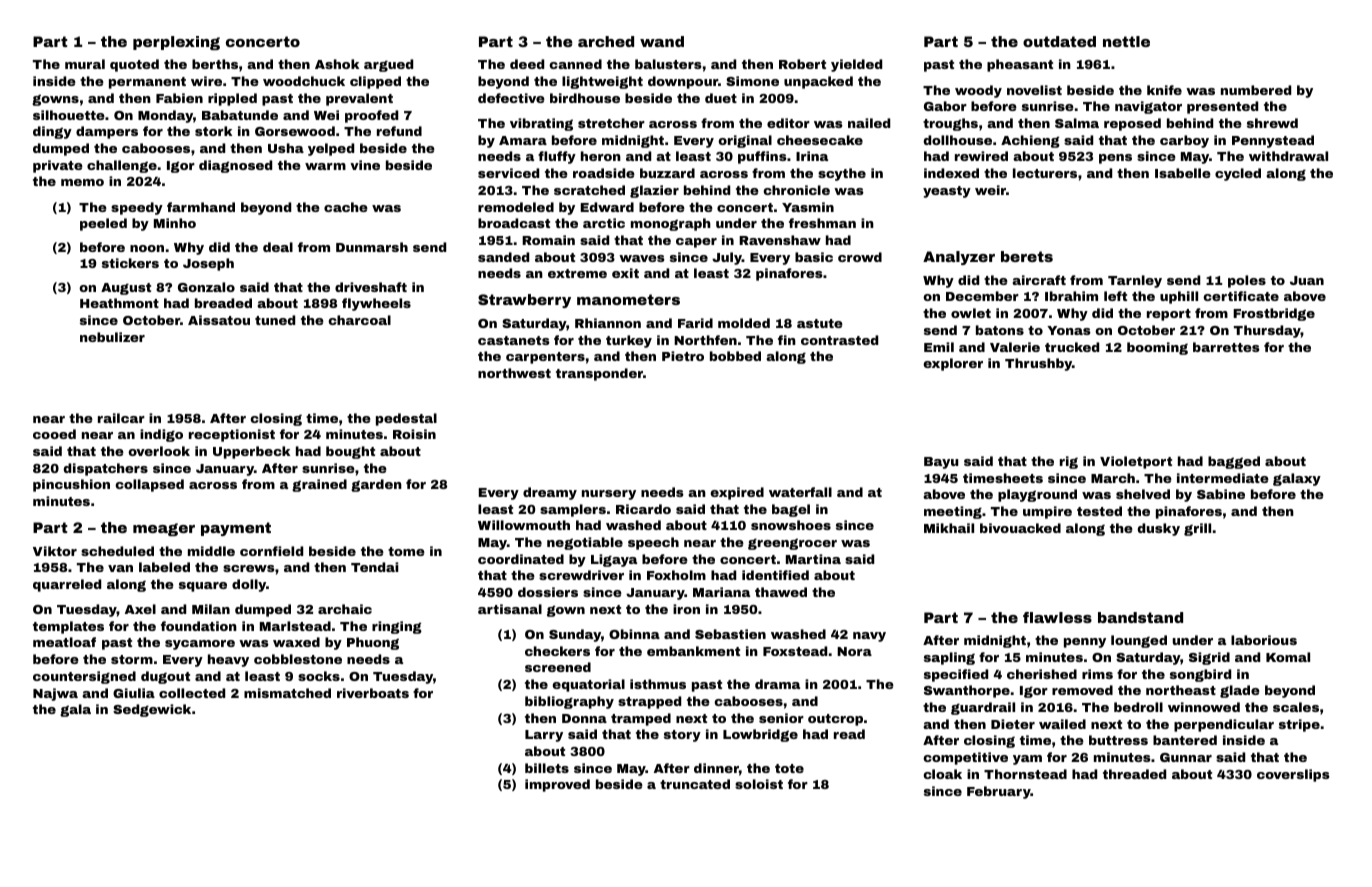 This image has height=887, width=1372. Describe the element at coordinates (1307, 280) in the image. I see `Juan` at that location.
